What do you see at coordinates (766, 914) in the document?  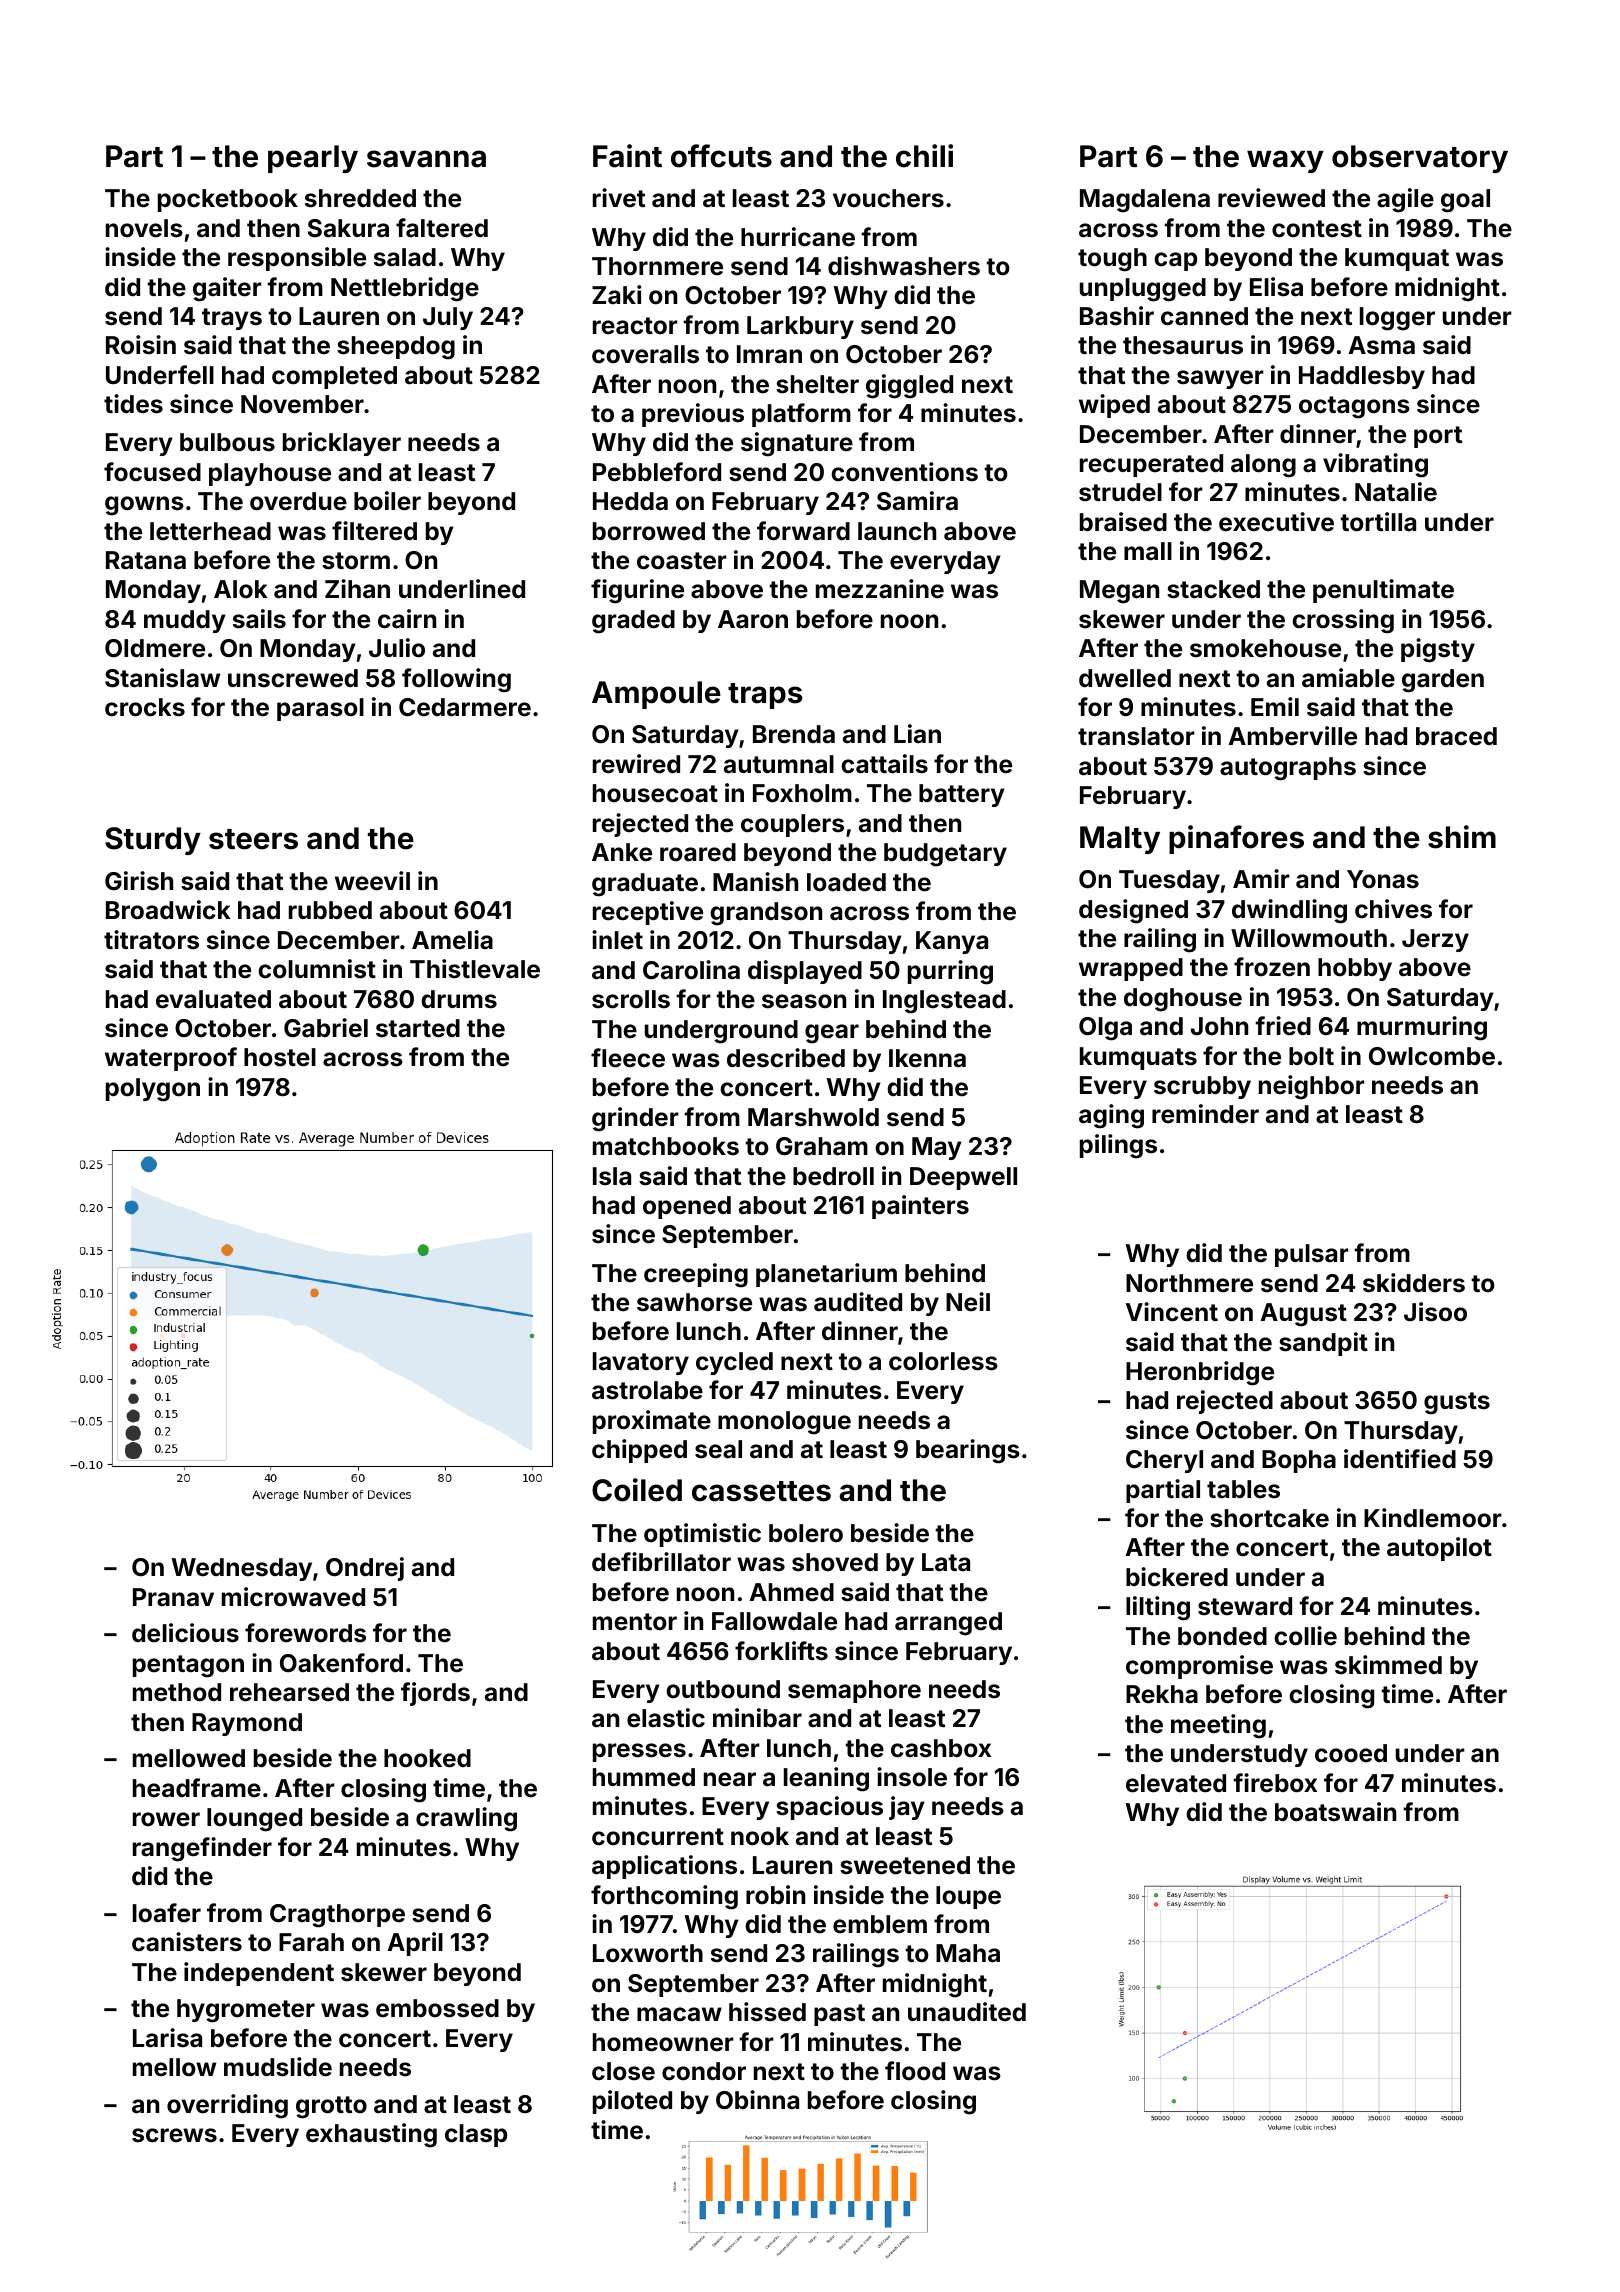 I see `grandson` at bounding box center [766, 914].
